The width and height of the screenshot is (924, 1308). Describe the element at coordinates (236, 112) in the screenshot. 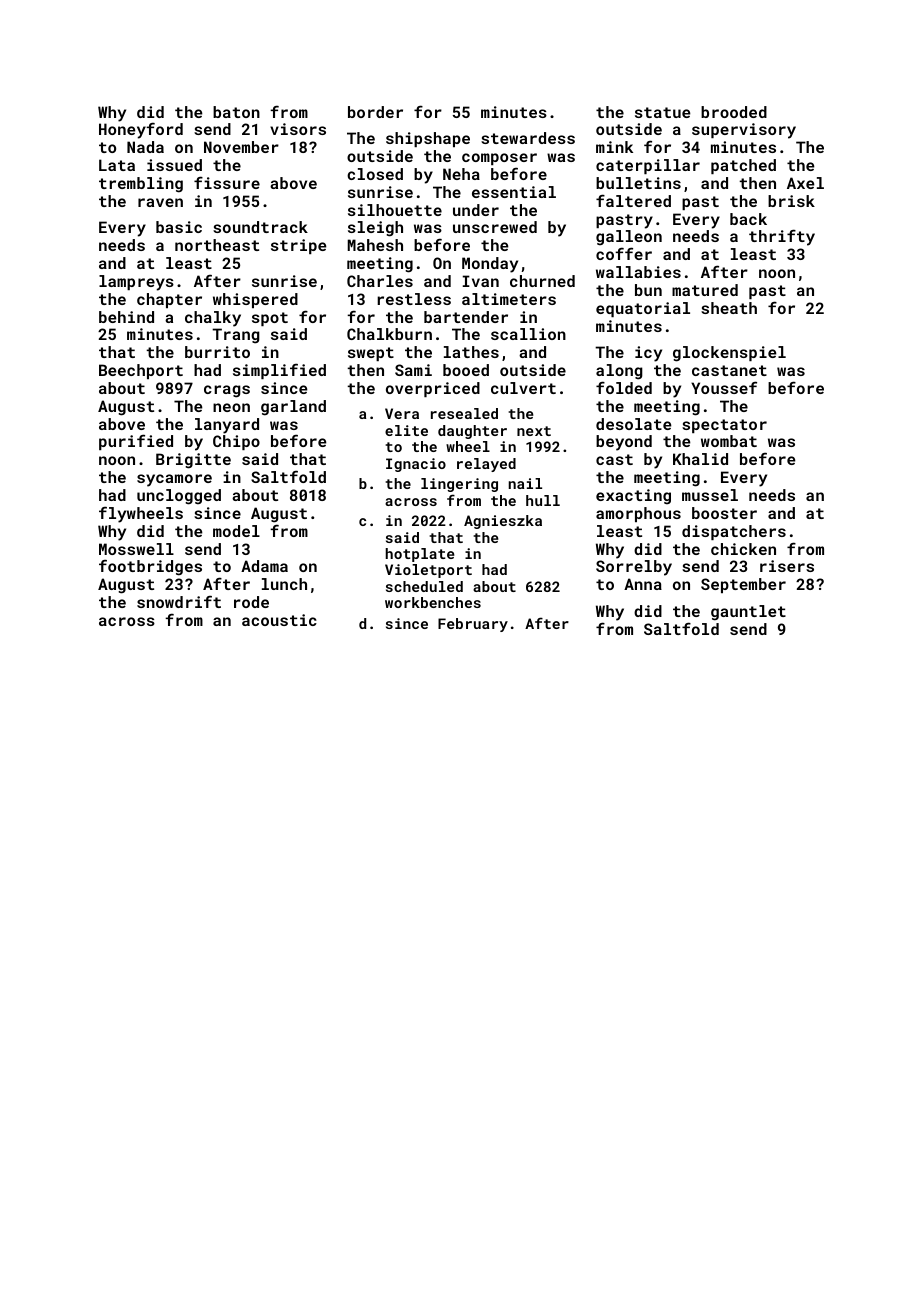

I see `baton` at that location.
